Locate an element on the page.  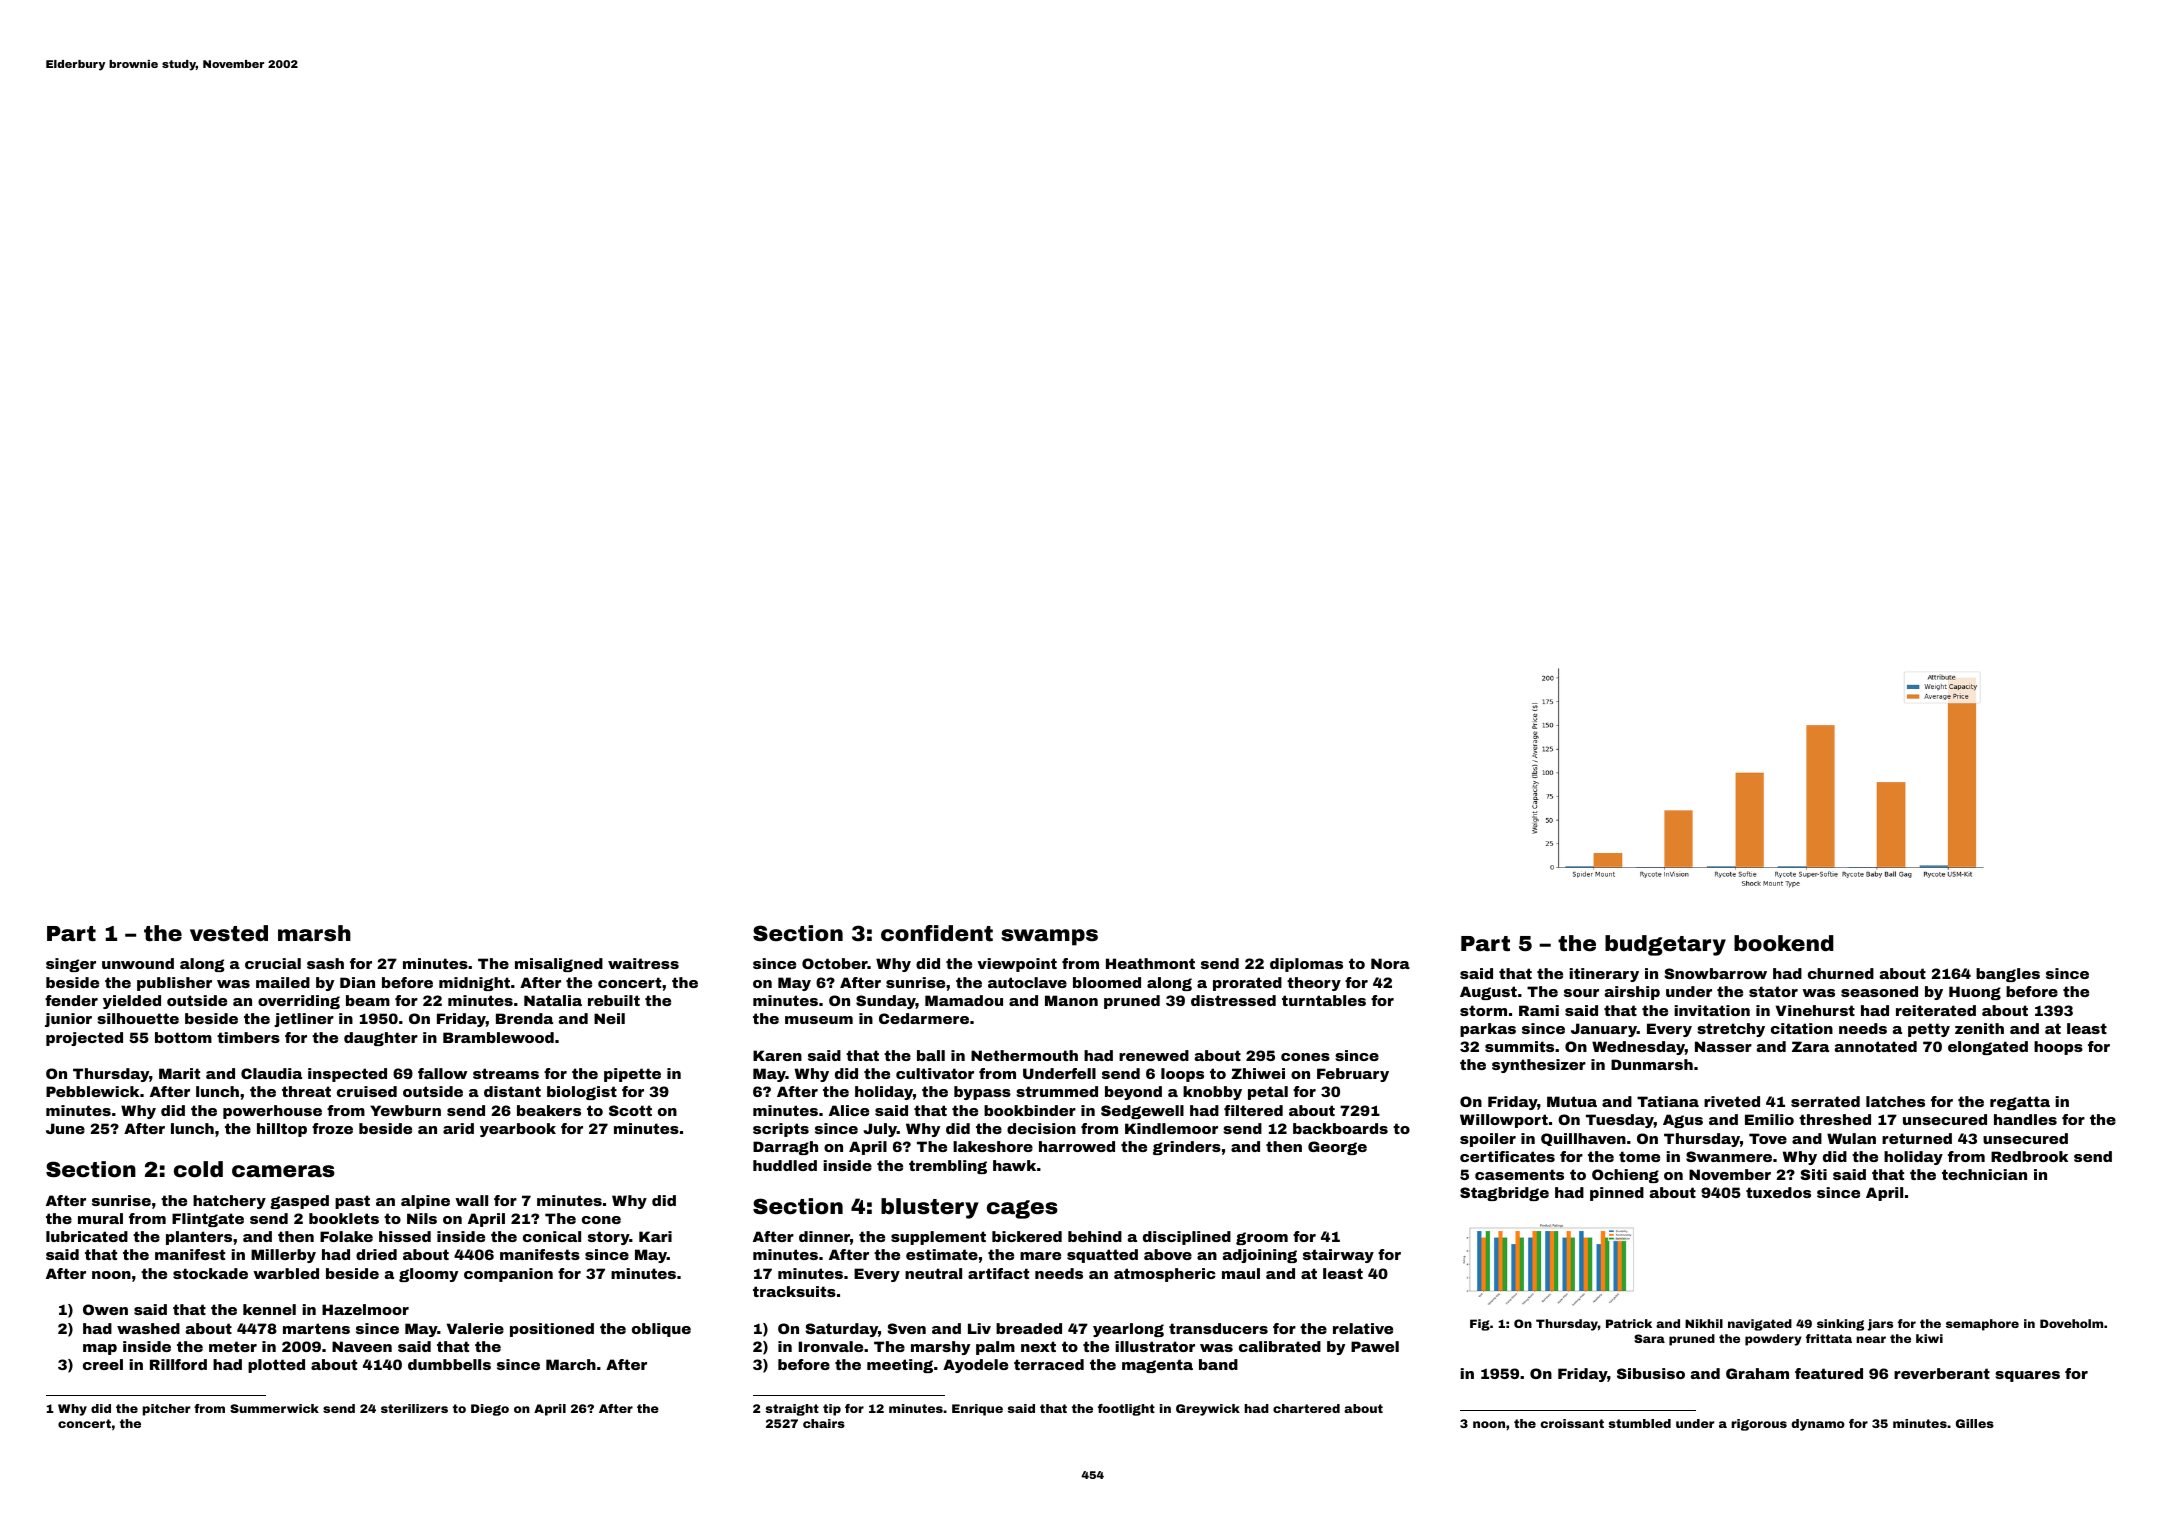
sterilizers is located at coordinates (414, 1408).
